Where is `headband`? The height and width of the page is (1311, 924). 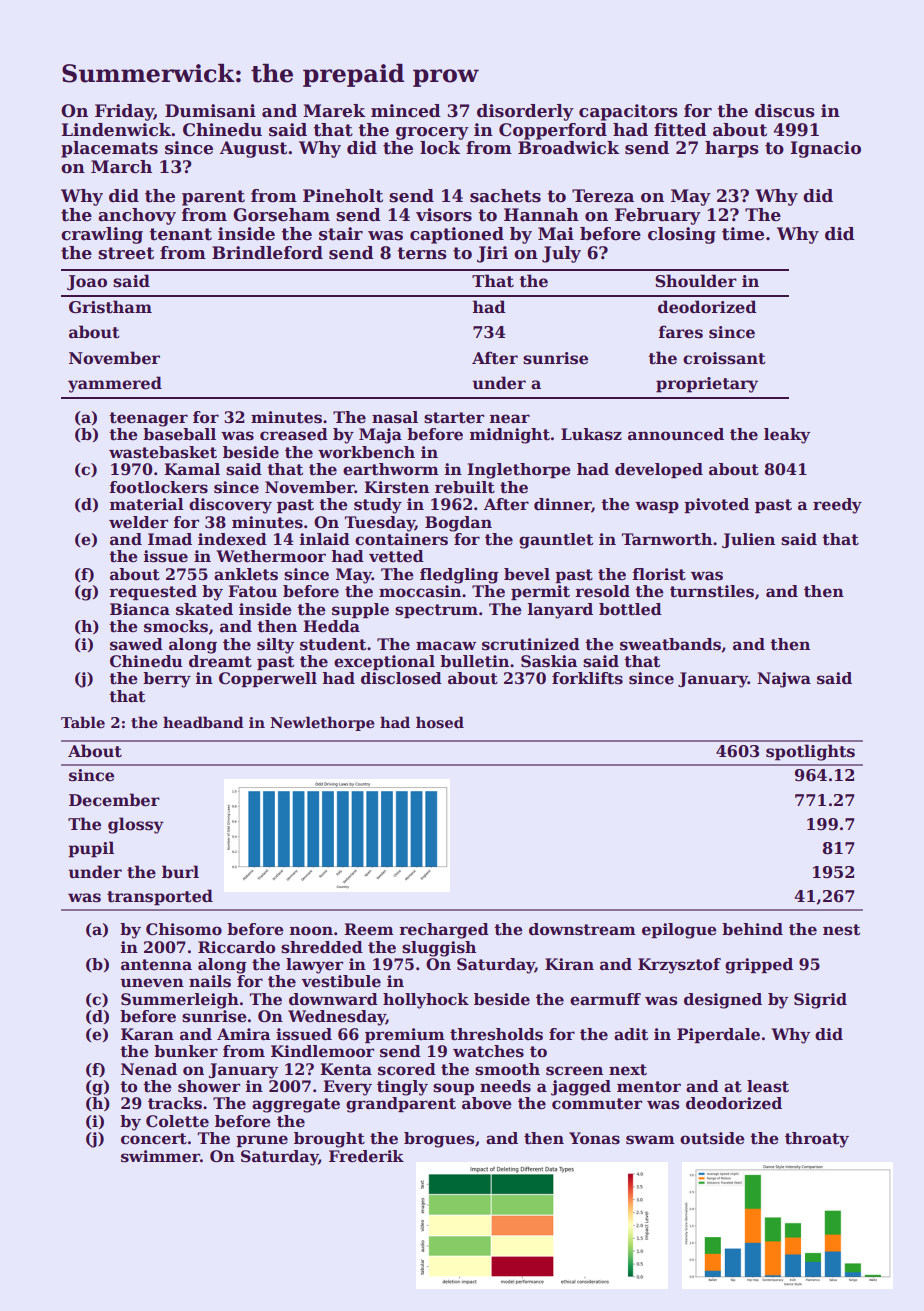
headband is located at coordinates (203, 722).
